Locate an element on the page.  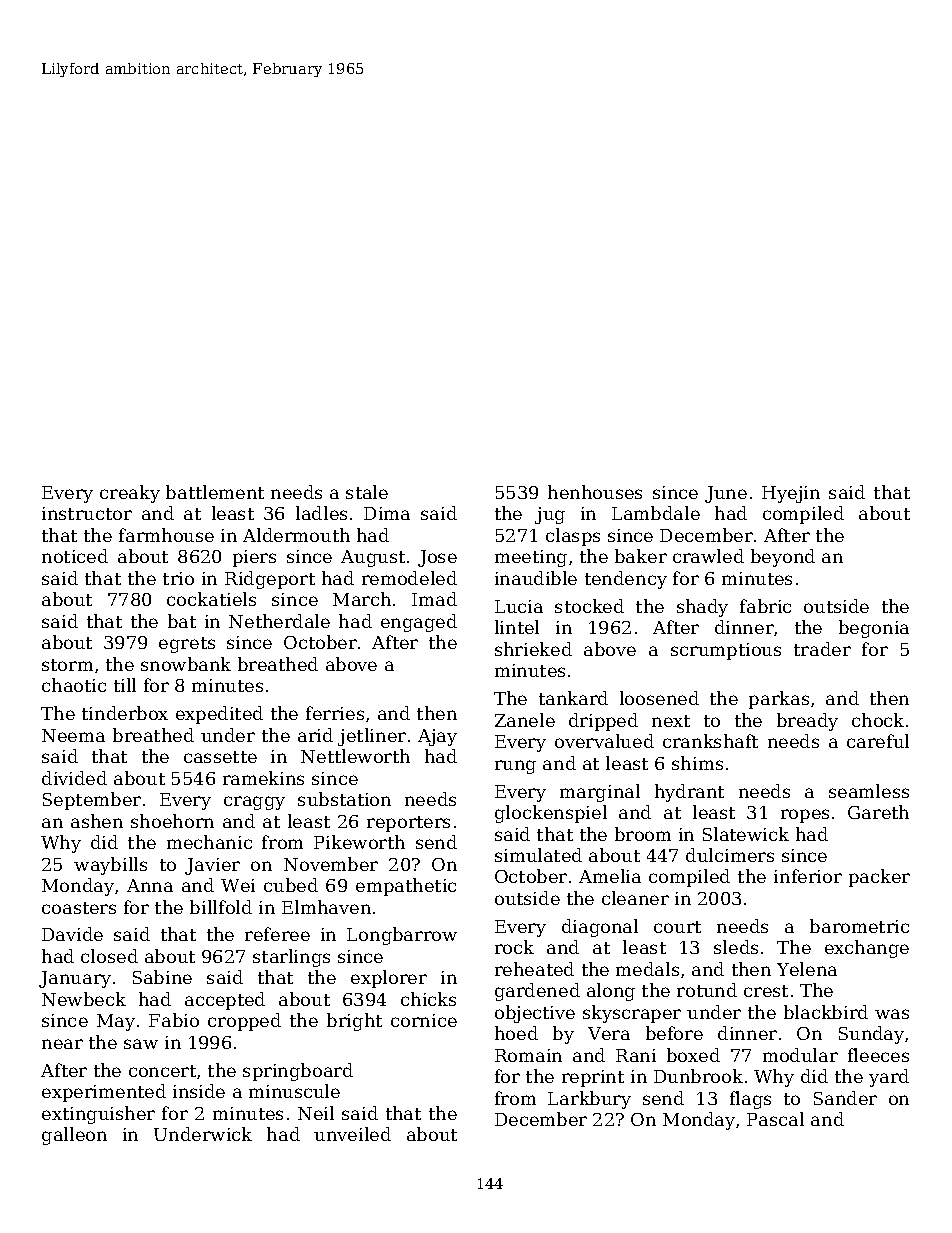
engaged is located at coordinates (419, 623).
